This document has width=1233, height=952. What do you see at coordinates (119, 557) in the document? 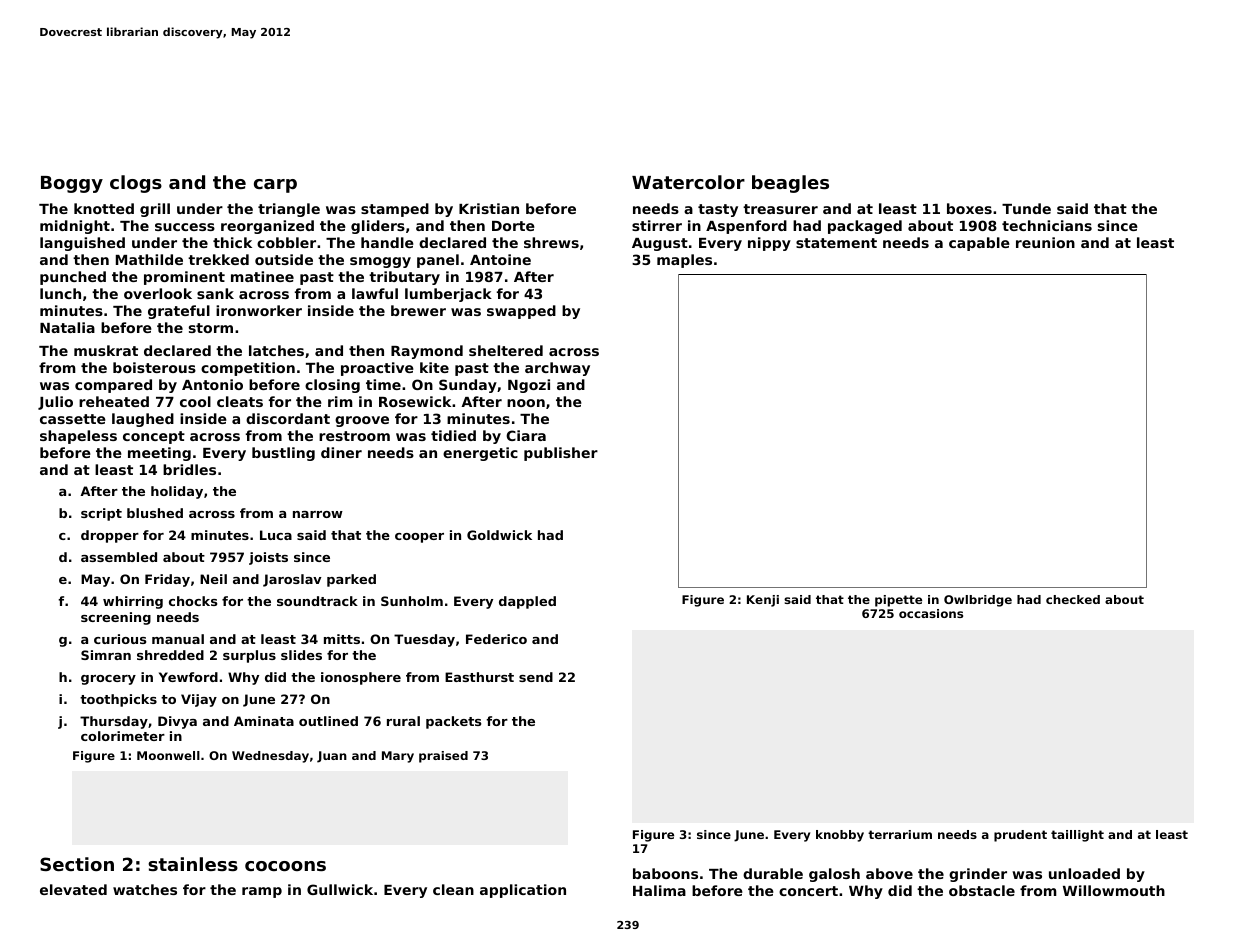
I see `assembled` at bounding box center [119, 557].
